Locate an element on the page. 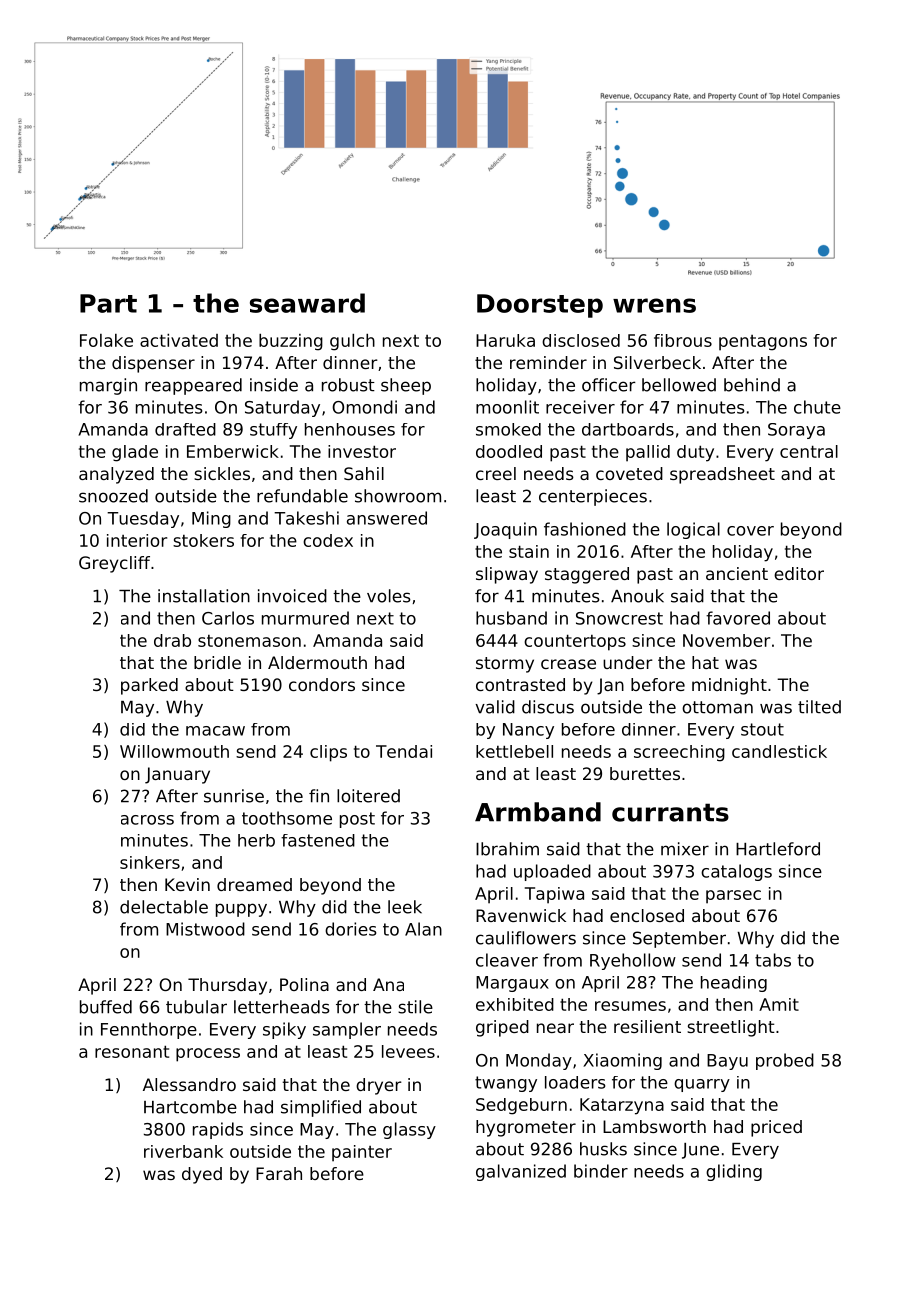 The height and width of the document is (1308, 924). reappeared is located at coordinates (193, 386).
